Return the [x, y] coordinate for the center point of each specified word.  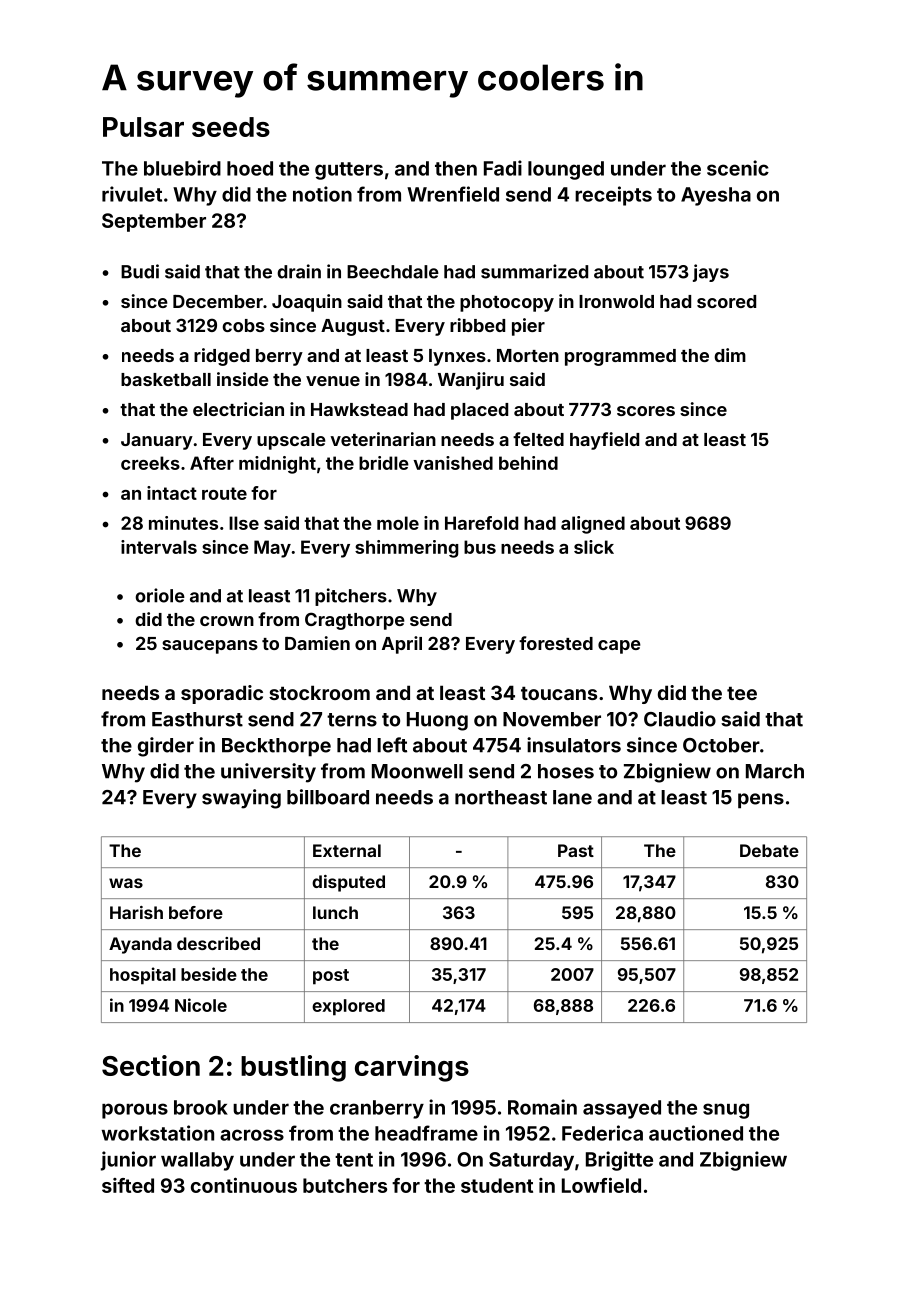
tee [742, 693]
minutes [183, 523]
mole [398, 523]
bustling [293, 1068]
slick [594, 547]
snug [726, 1111]
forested [556, 643]
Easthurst [197, 719]
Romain [542, 1107]
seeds [231, 127]
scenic [738, 168]
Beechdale [393, 272]
